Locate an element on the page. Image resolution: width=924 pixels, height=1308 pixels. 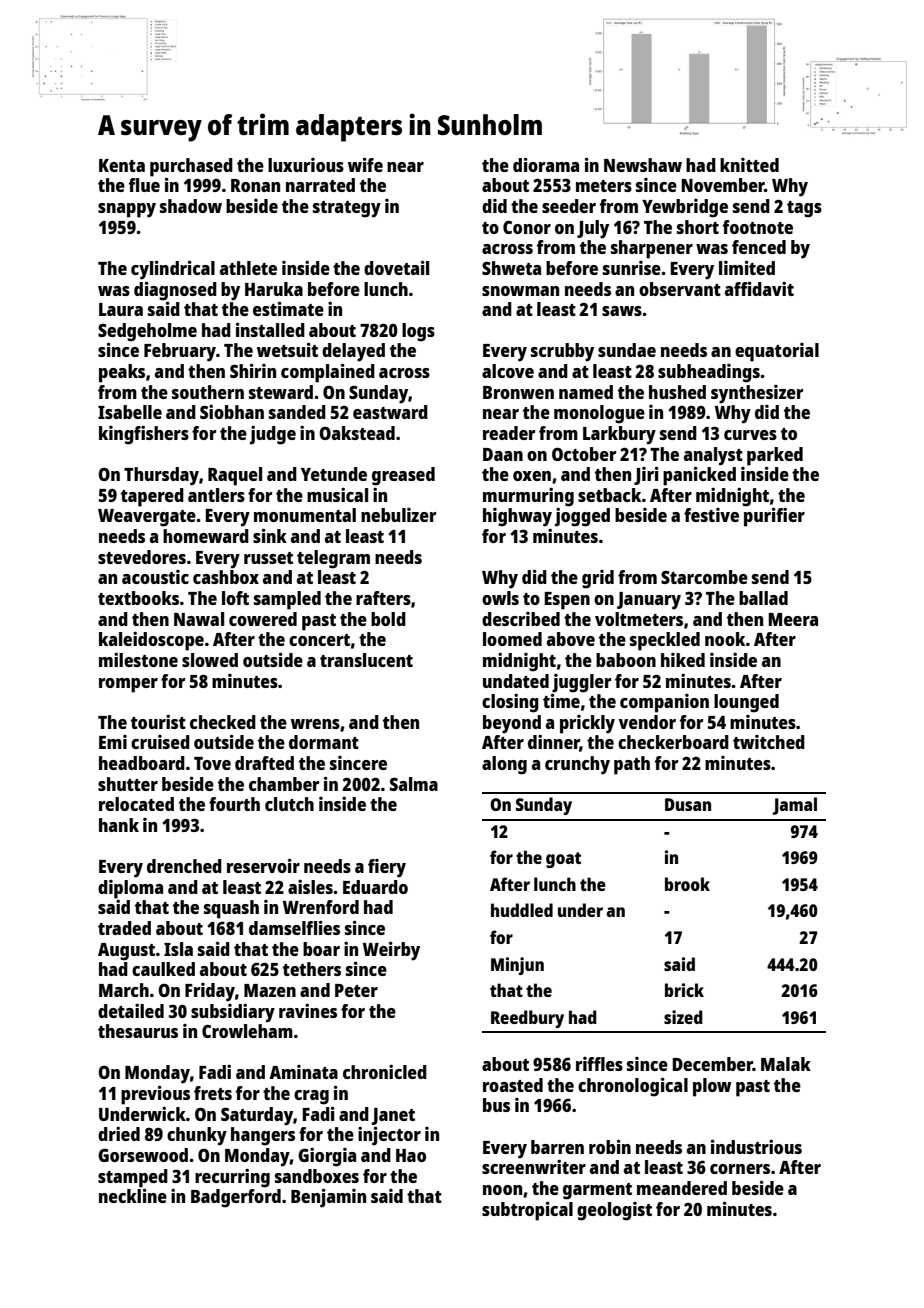
geologist is located at coordinates (614, 1211).
